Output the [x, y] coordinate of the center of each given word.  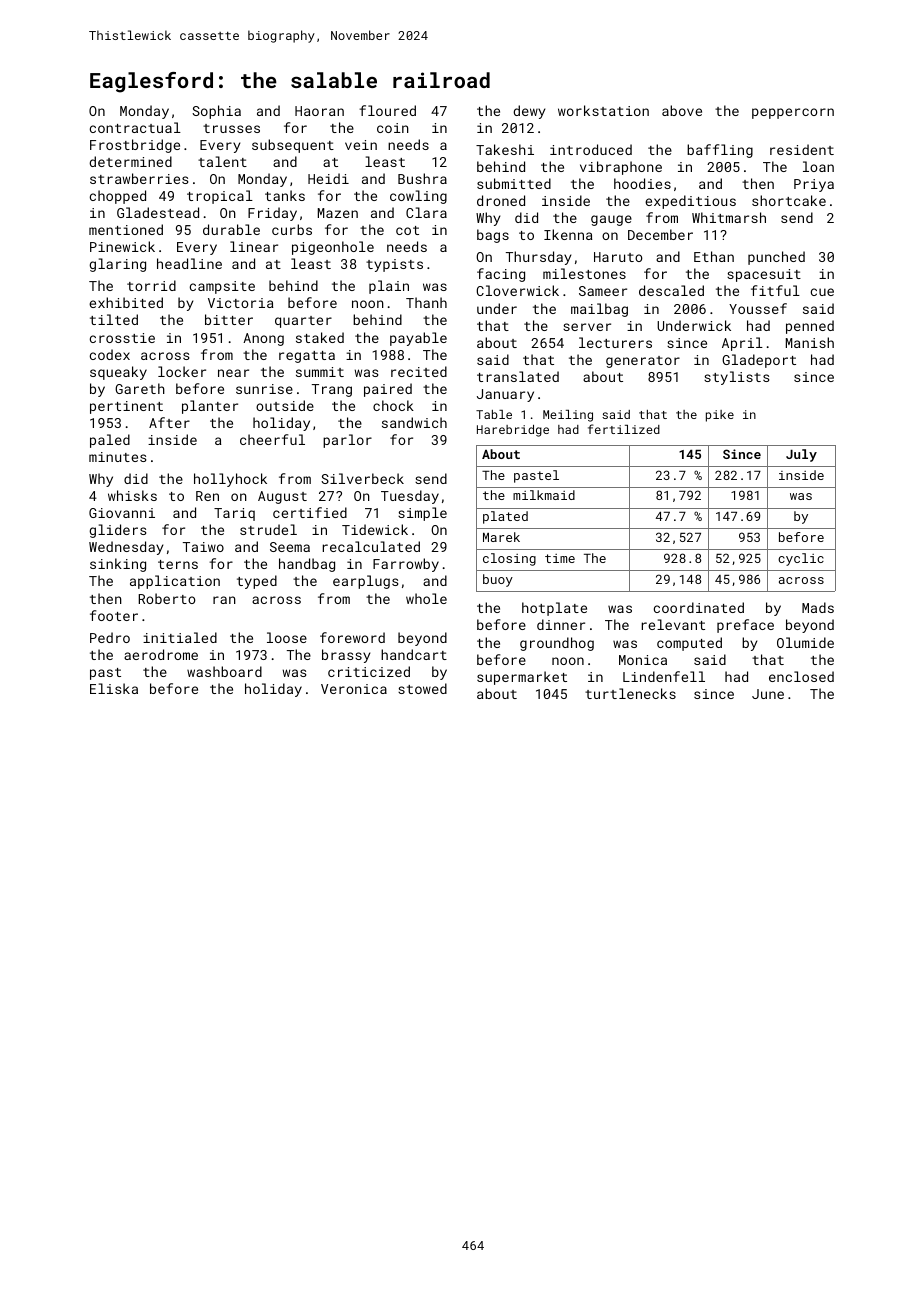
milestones [584, 273]
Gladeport [759, 361]
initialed [180, 637]
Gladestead [158, 212]
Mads [818, 607]
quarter [303, 322]
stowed [422, 688]
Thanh [426, 302]
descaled [671, 290]
